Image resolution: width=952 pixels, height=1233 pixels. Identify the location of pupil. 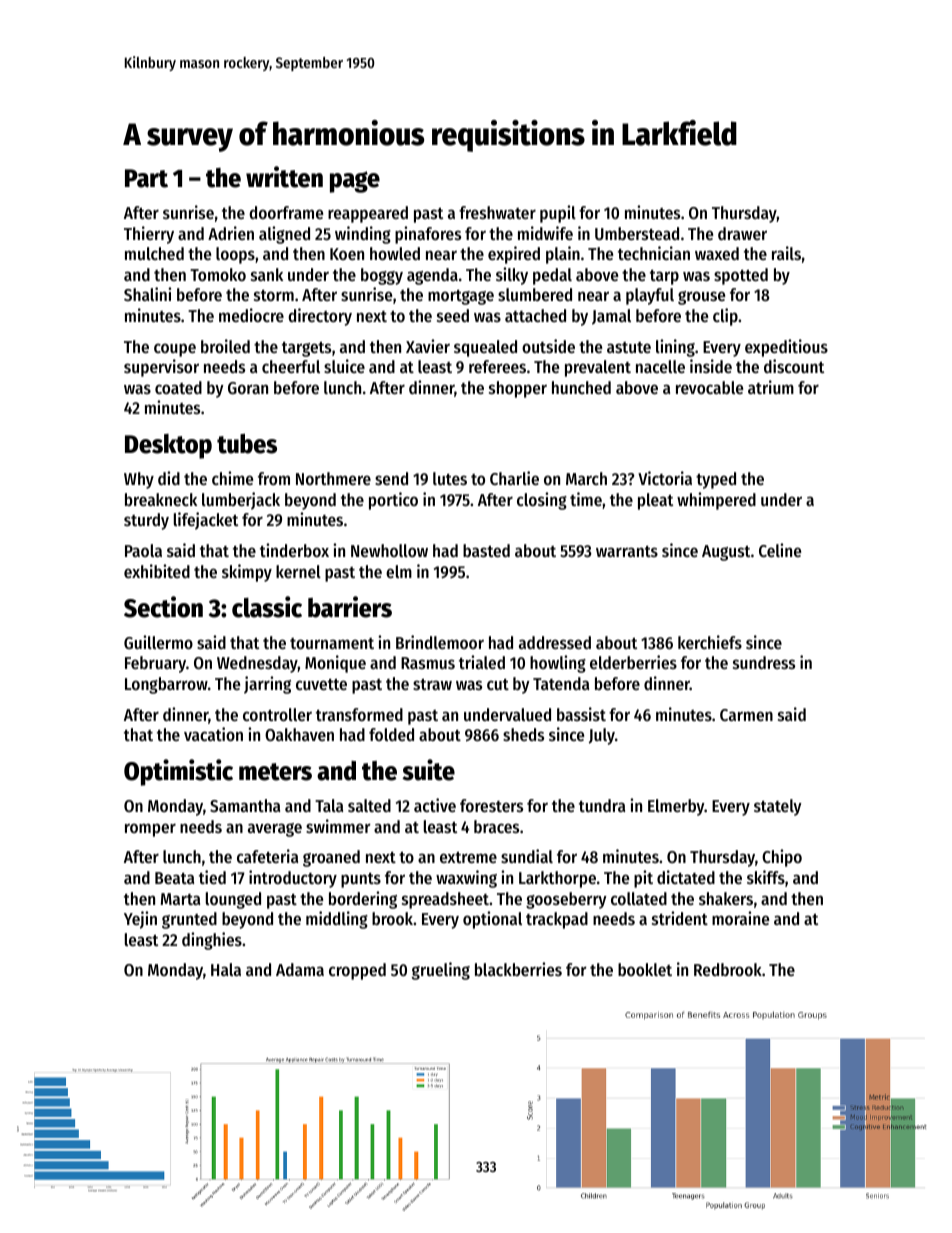
(558, 214).
